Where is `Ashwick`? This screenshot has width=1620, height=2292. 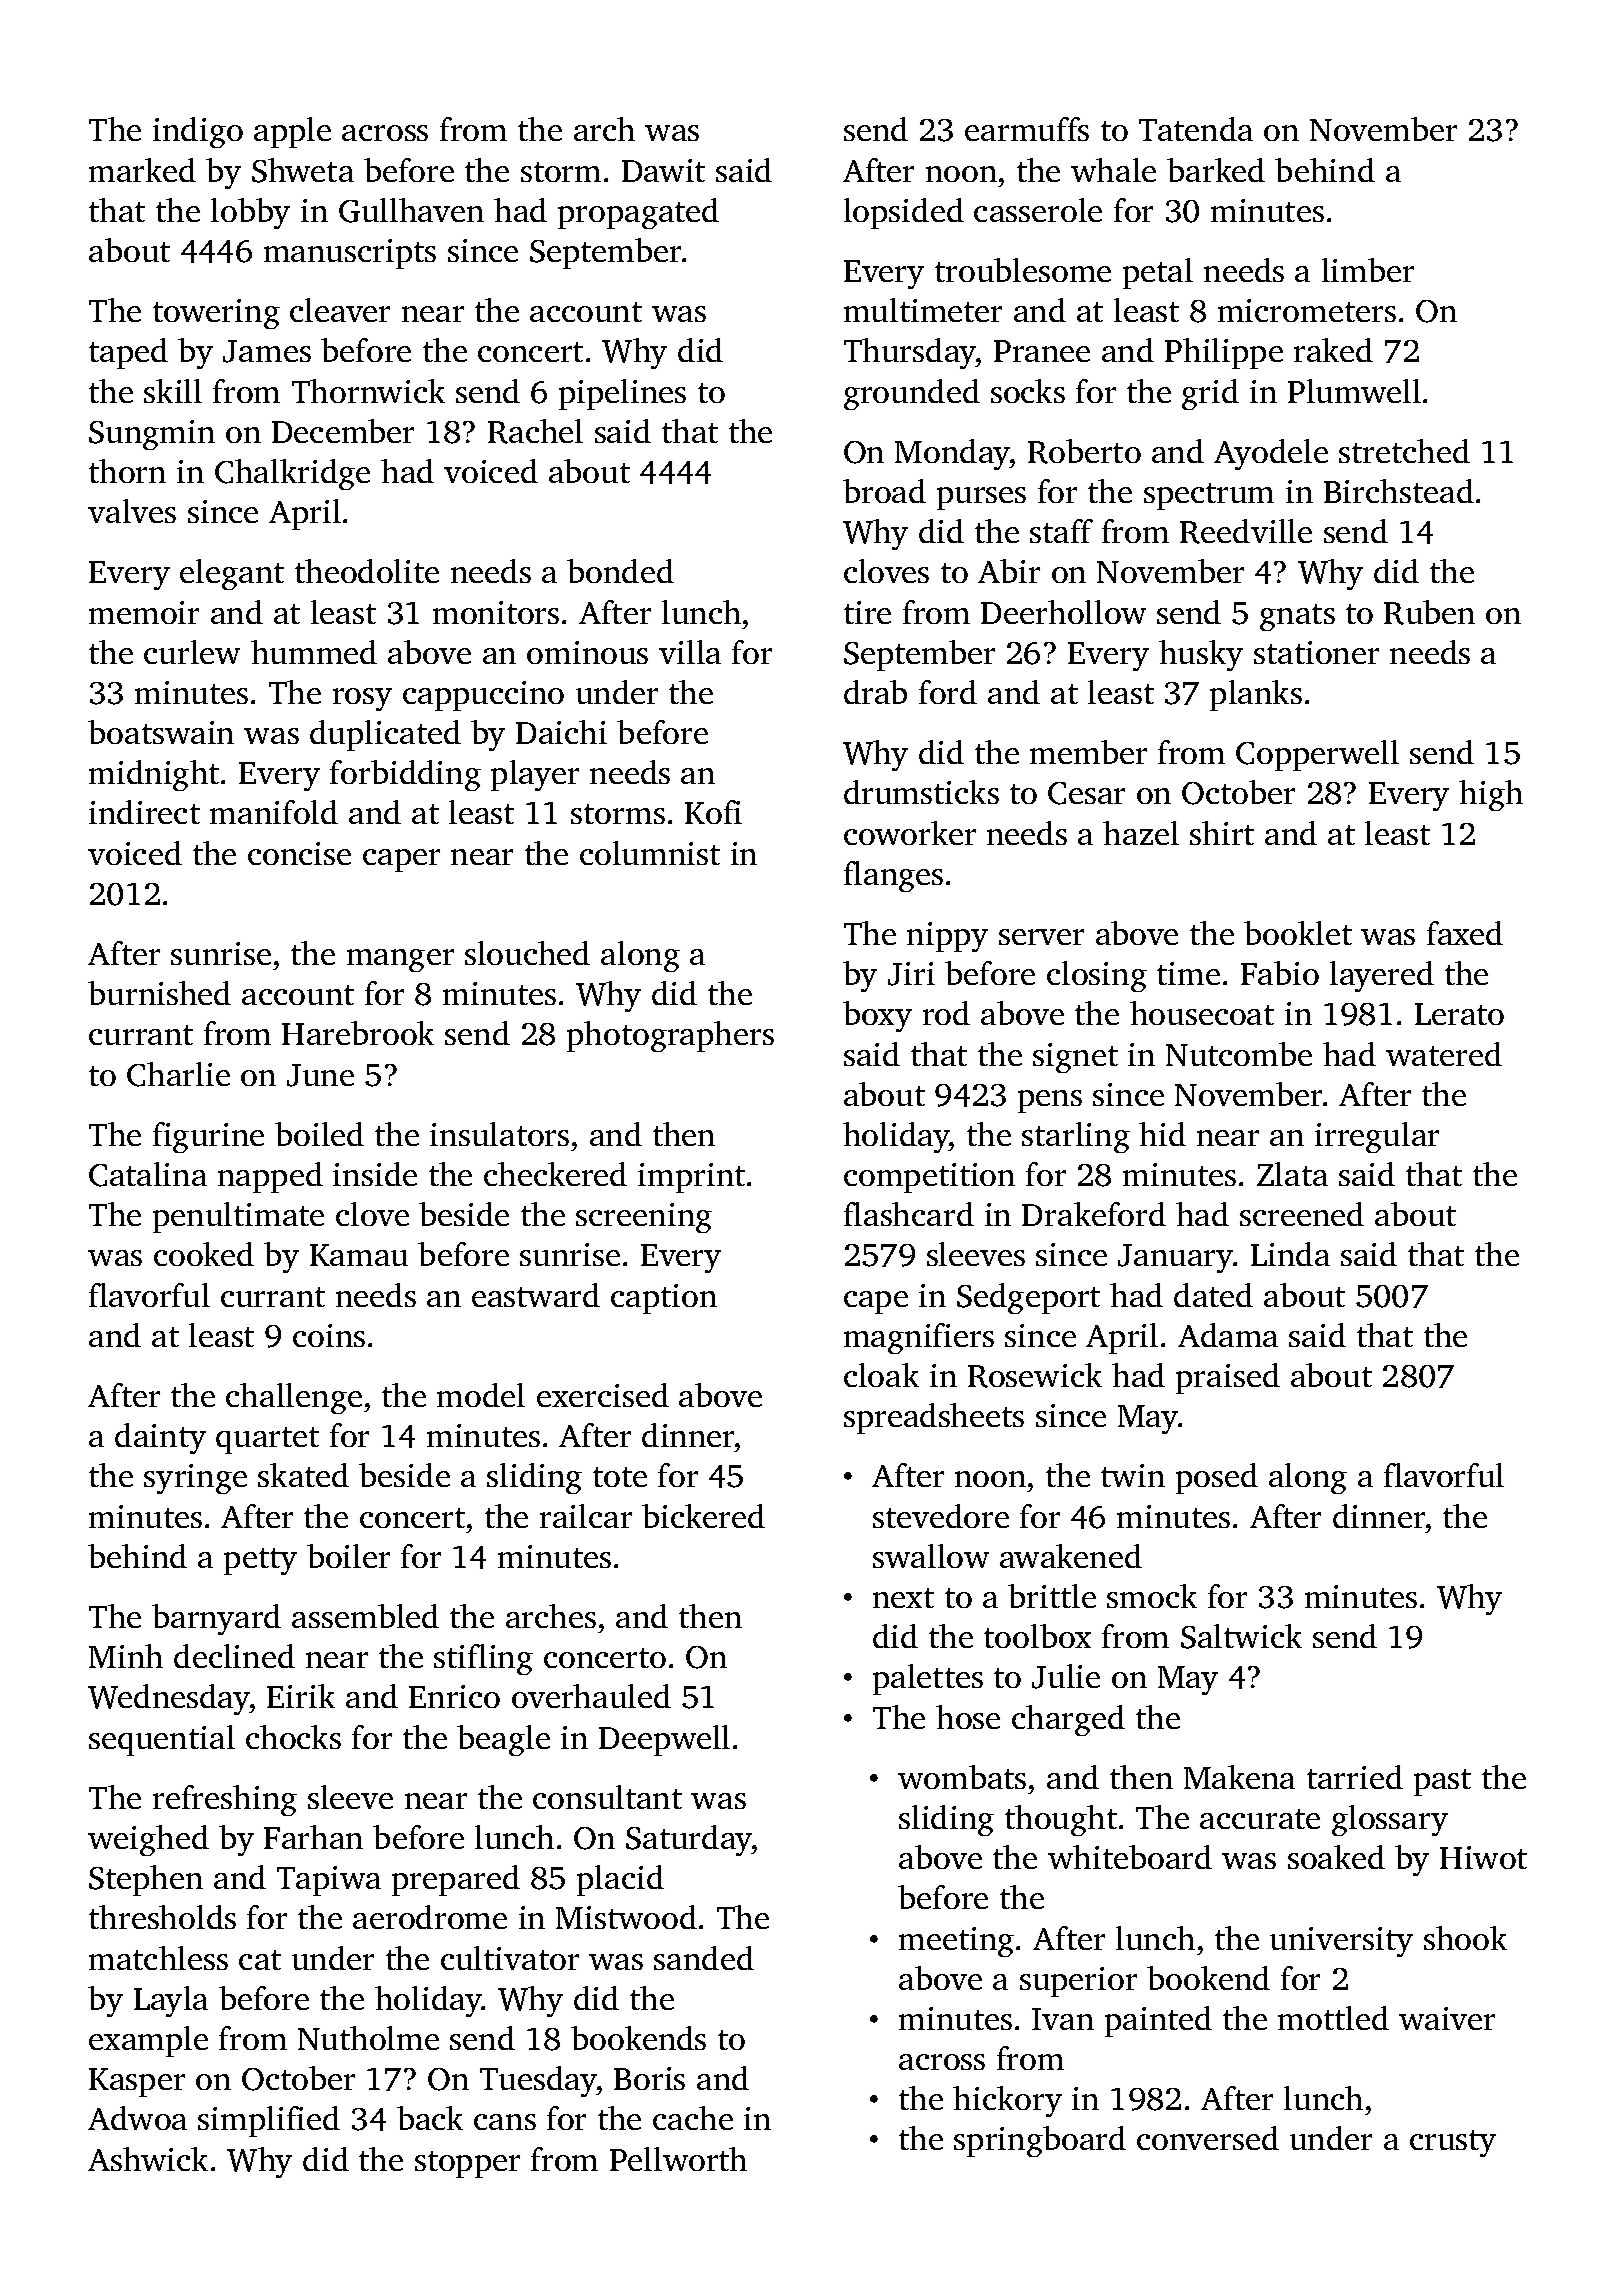
Ashwick is located at coordinates (148, 2159).
